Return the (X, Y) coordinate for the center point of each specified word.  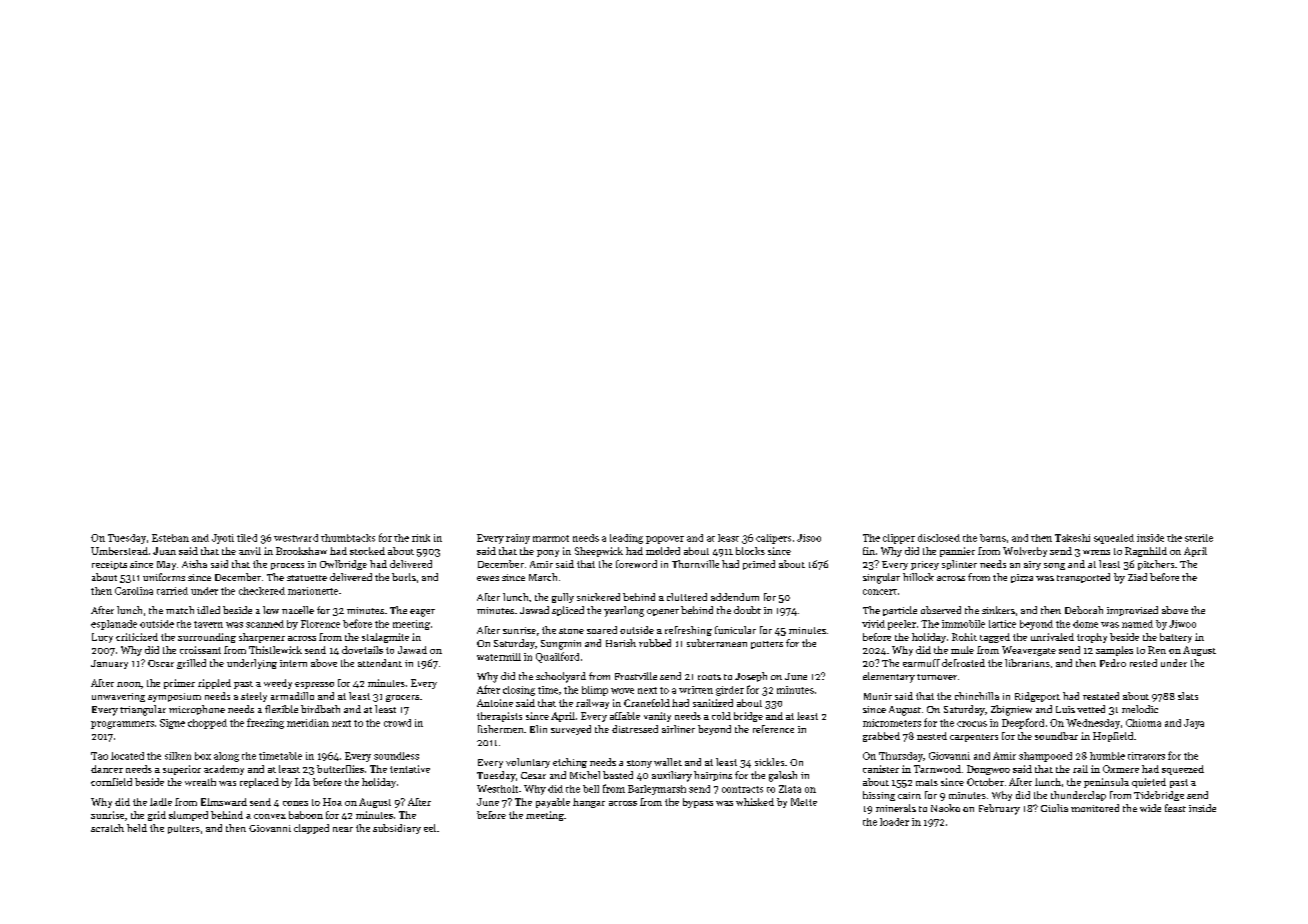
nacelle (298, 610)
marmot (551, 538)
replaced (259, 783)
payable (553, 803)
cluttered (687, 597)
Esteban (170, 538)
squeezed (1183, 770)
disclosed (939, 538)
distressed (635, 729)
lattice (1002, 624)
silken (178, 756)
